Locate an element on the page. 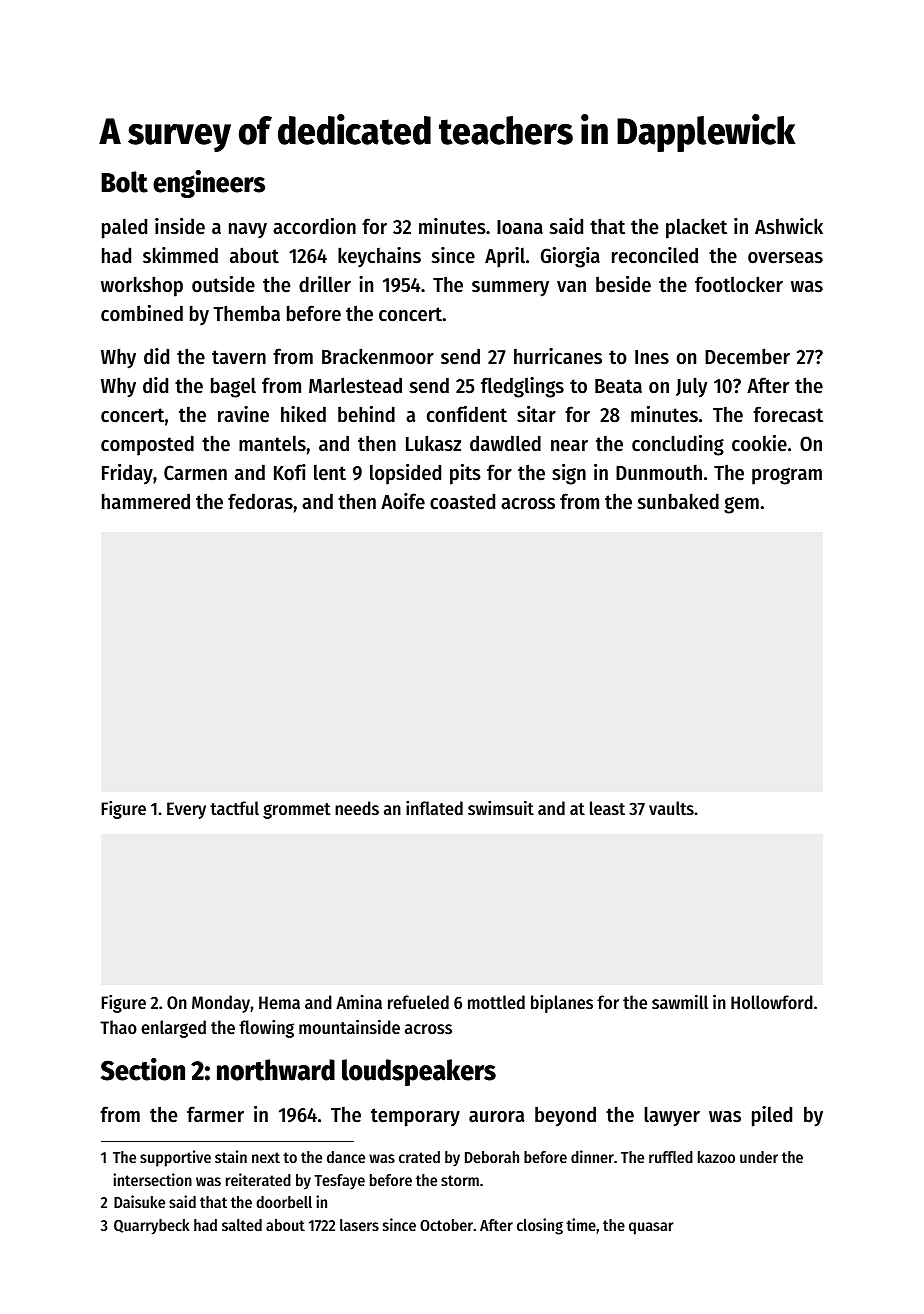 The height and width of the image is (1314, 924). engineers is located at coordinates (209, 184).
